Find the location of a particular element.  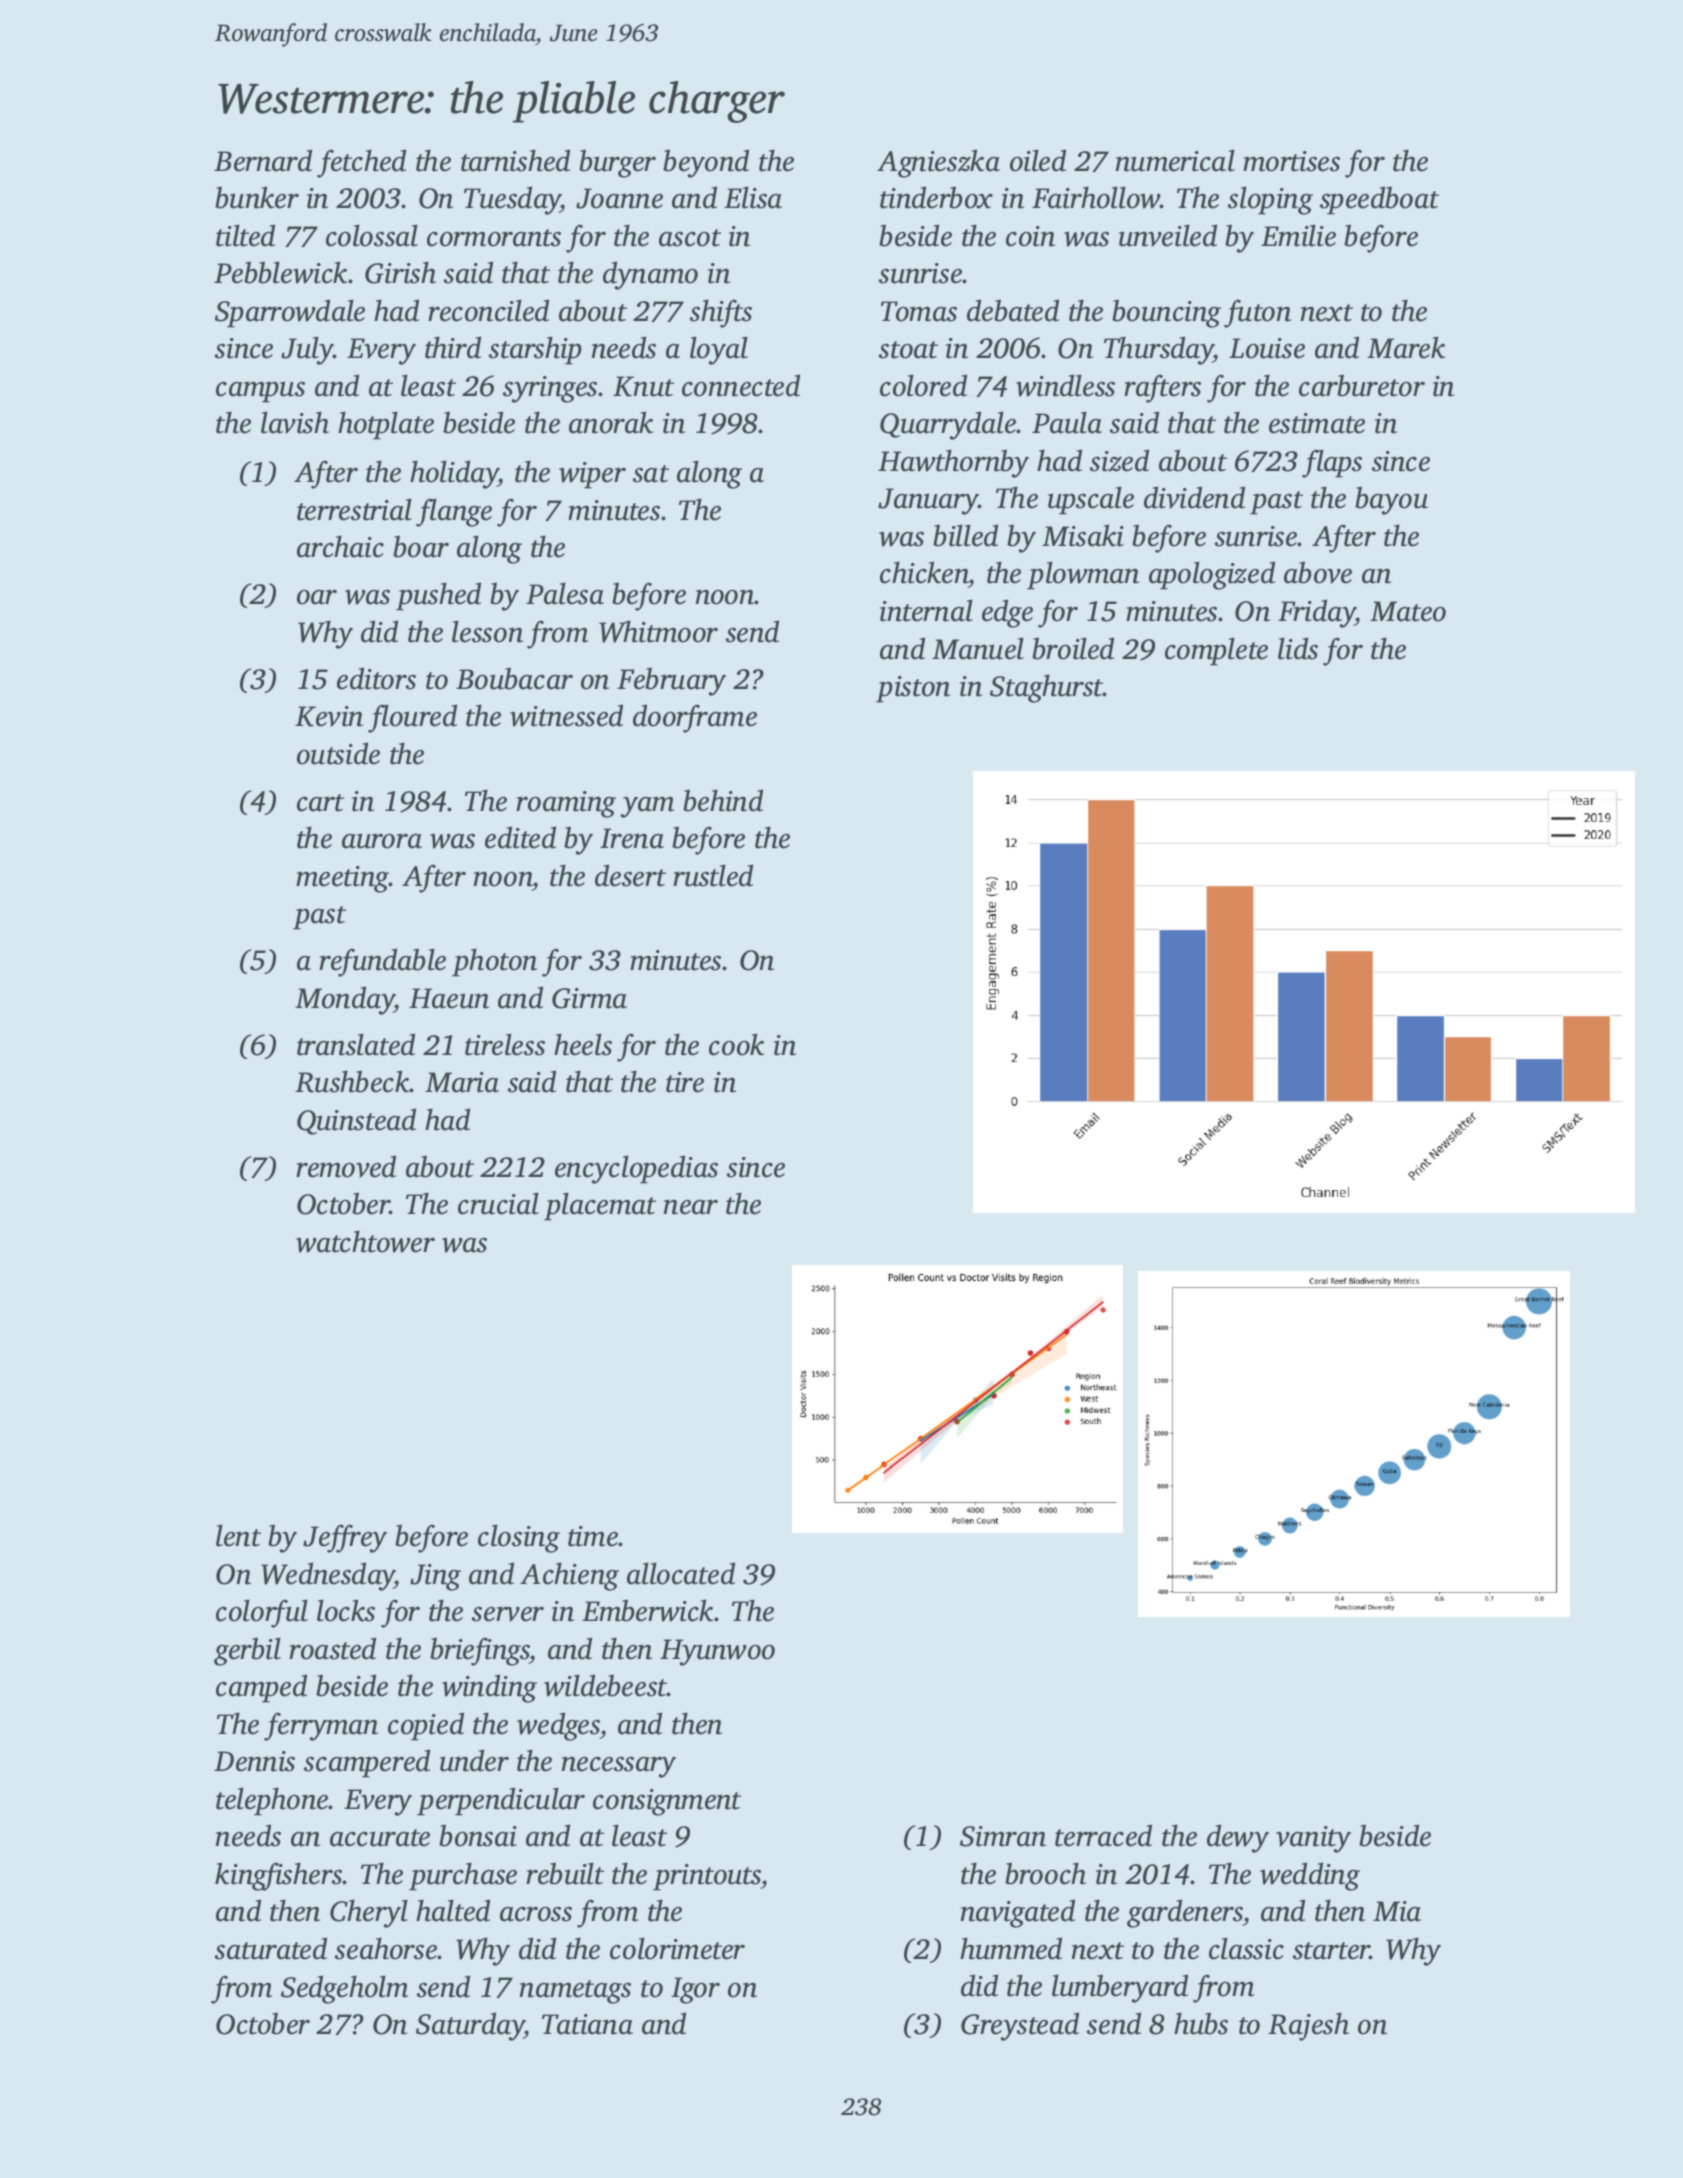

cook is located at coordinates (736, 1044).
